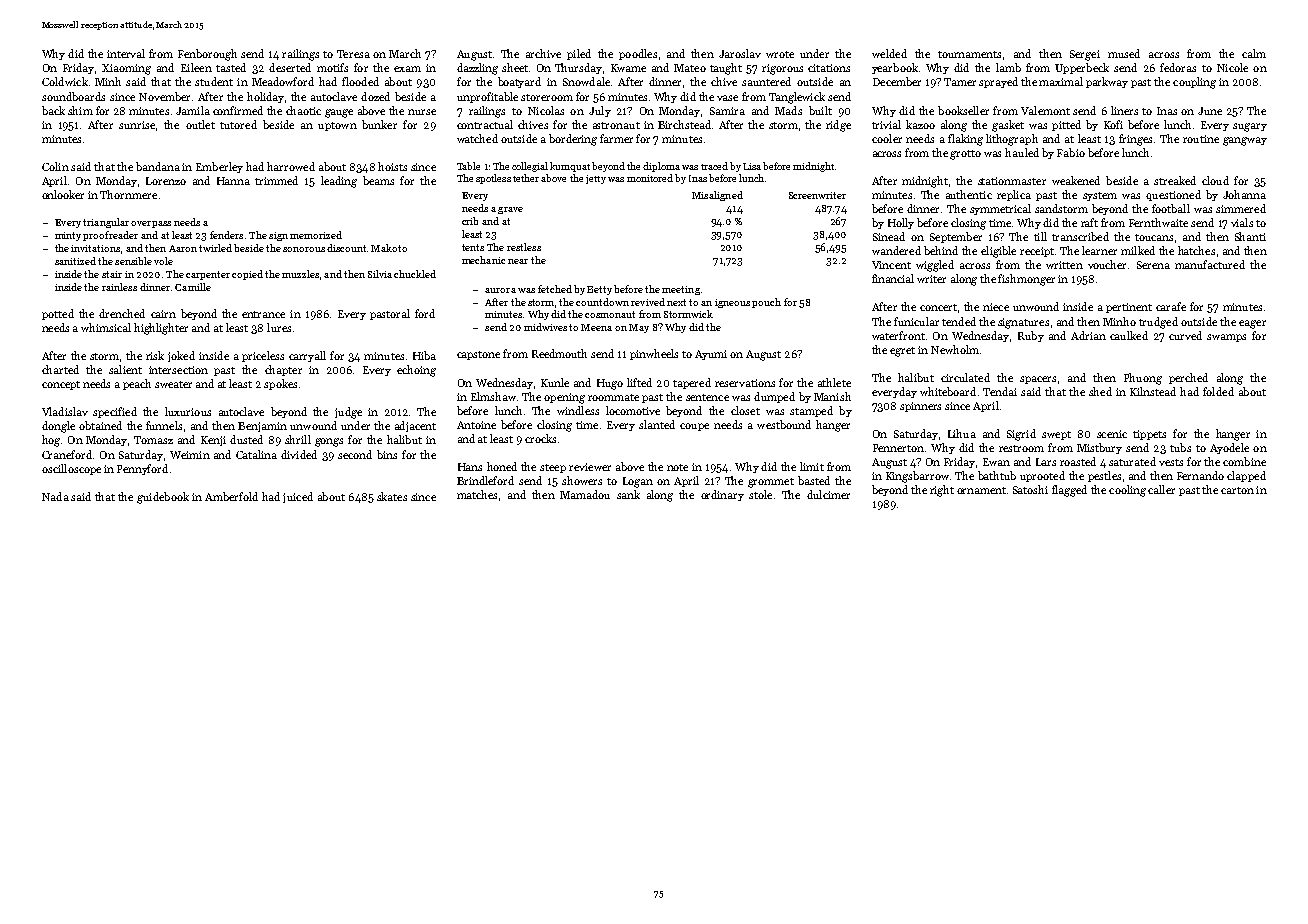  Describe the element at coordinates (510, 210) in the screenshot. I see `grave` at that location.
